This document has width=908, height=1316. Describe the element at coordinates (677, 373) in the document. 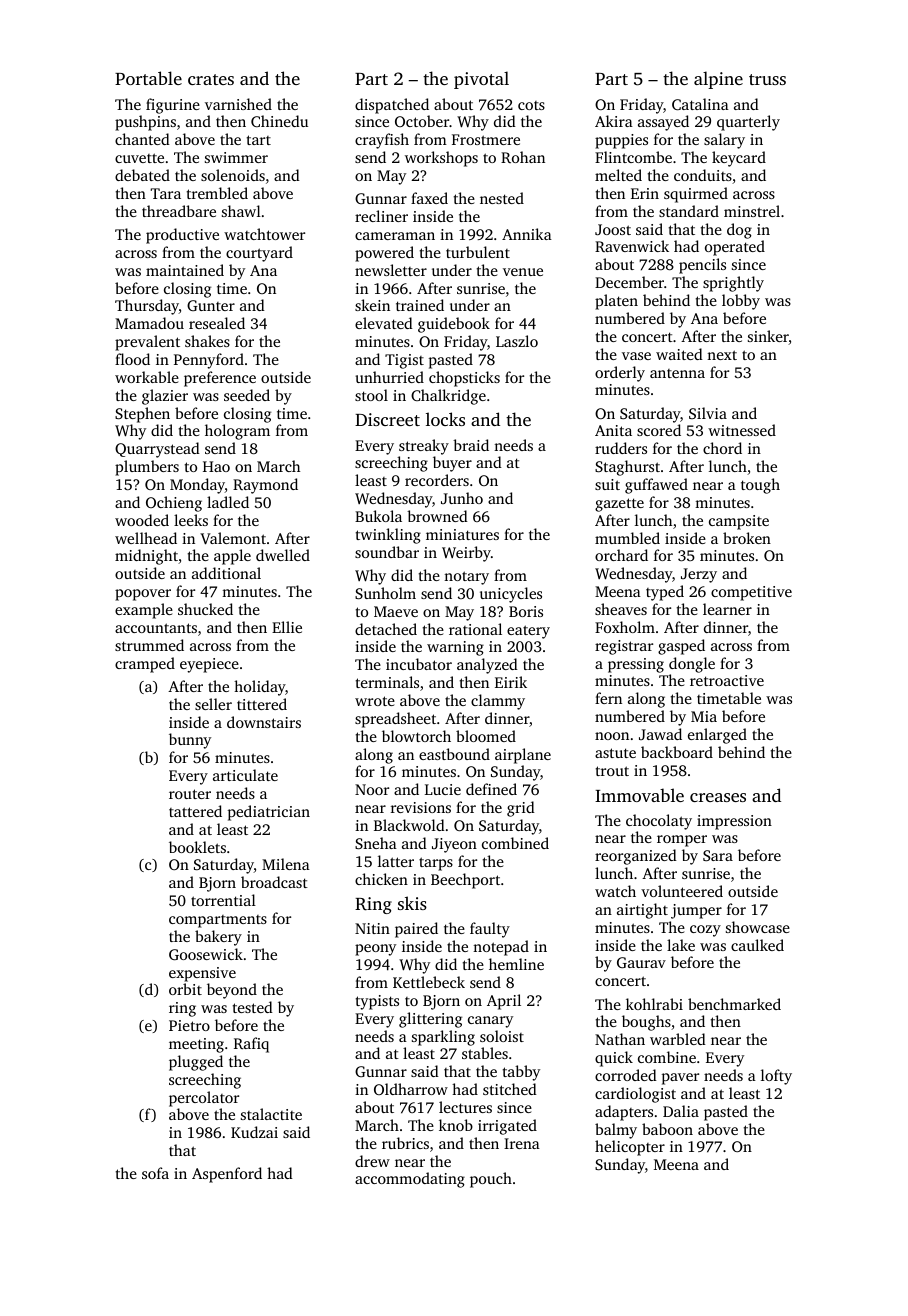

I see `antenna` at that location.
